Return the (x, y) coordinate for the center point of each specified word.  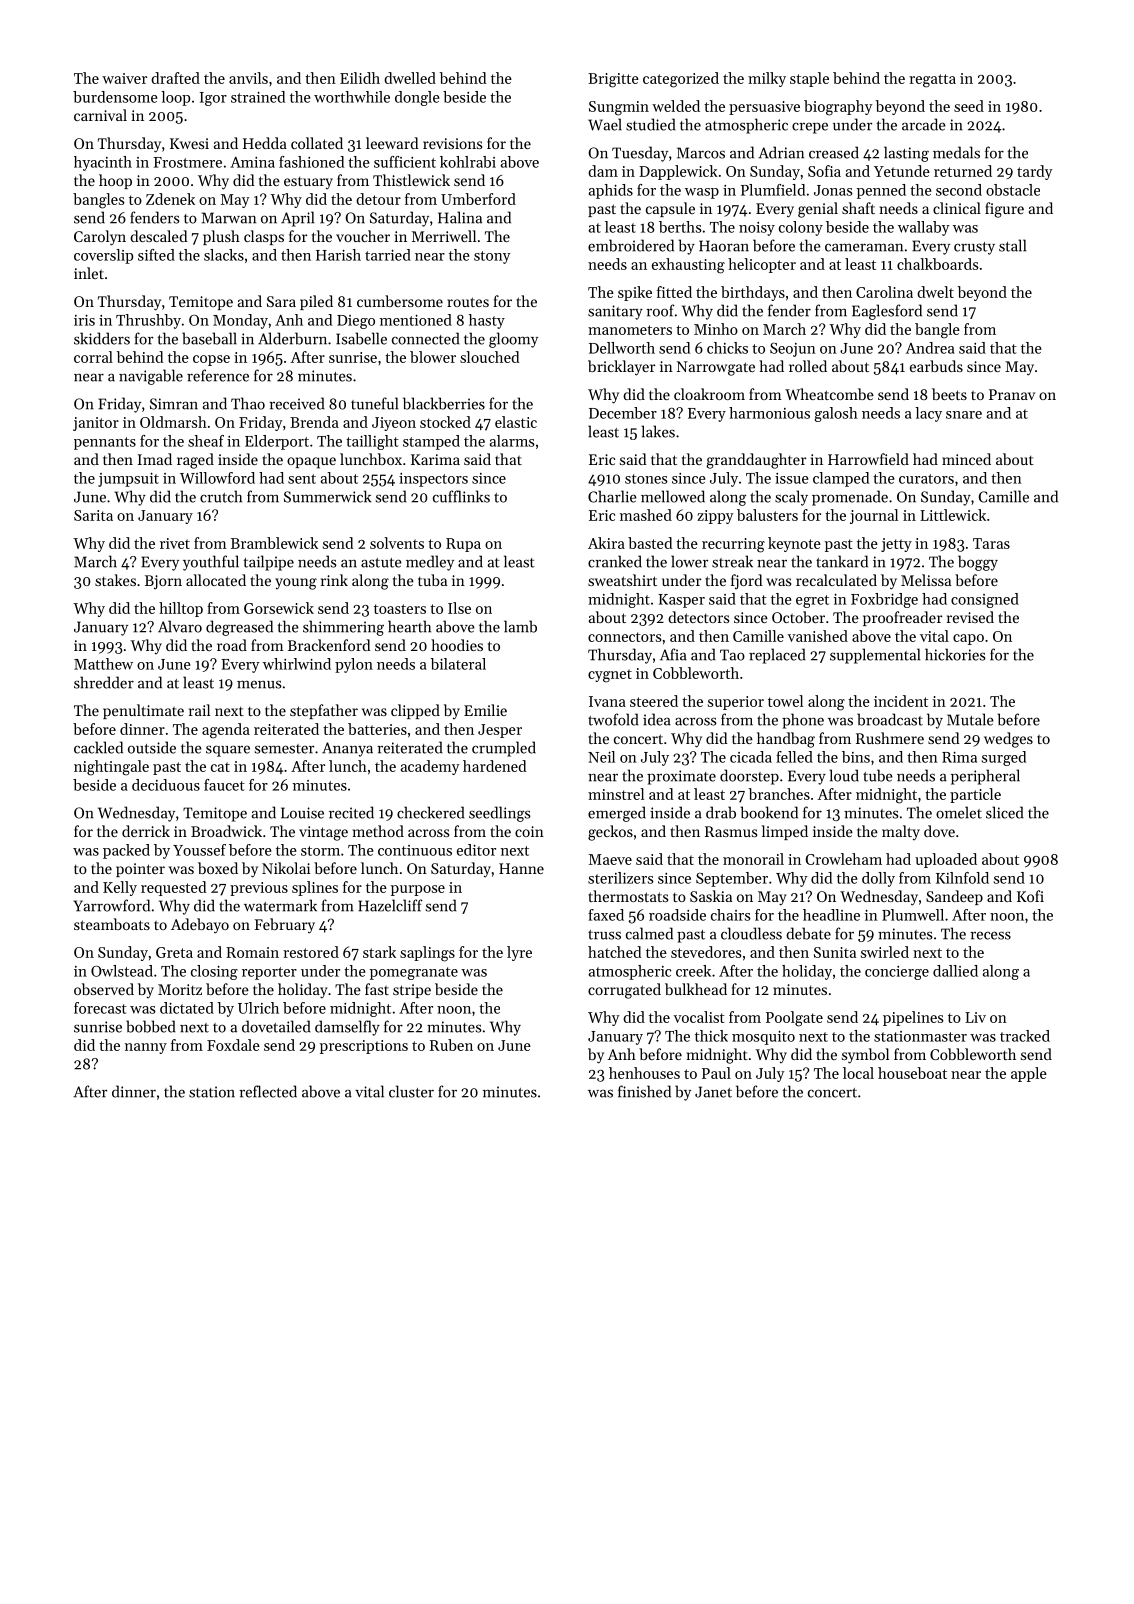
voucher (363, 236)
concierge (897, 973)
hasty (487, 321)
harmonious (769, 413)
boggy (978, 563)
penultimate (143, 711)
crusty (974, 248)
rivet (175, 543)
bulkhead (696, 989)
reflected (268, 1091)
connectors (625, 637)
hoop (115, 181)
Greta (174, 952)
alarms (512, 441)
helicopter (762, 265)
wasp (702, 193)
